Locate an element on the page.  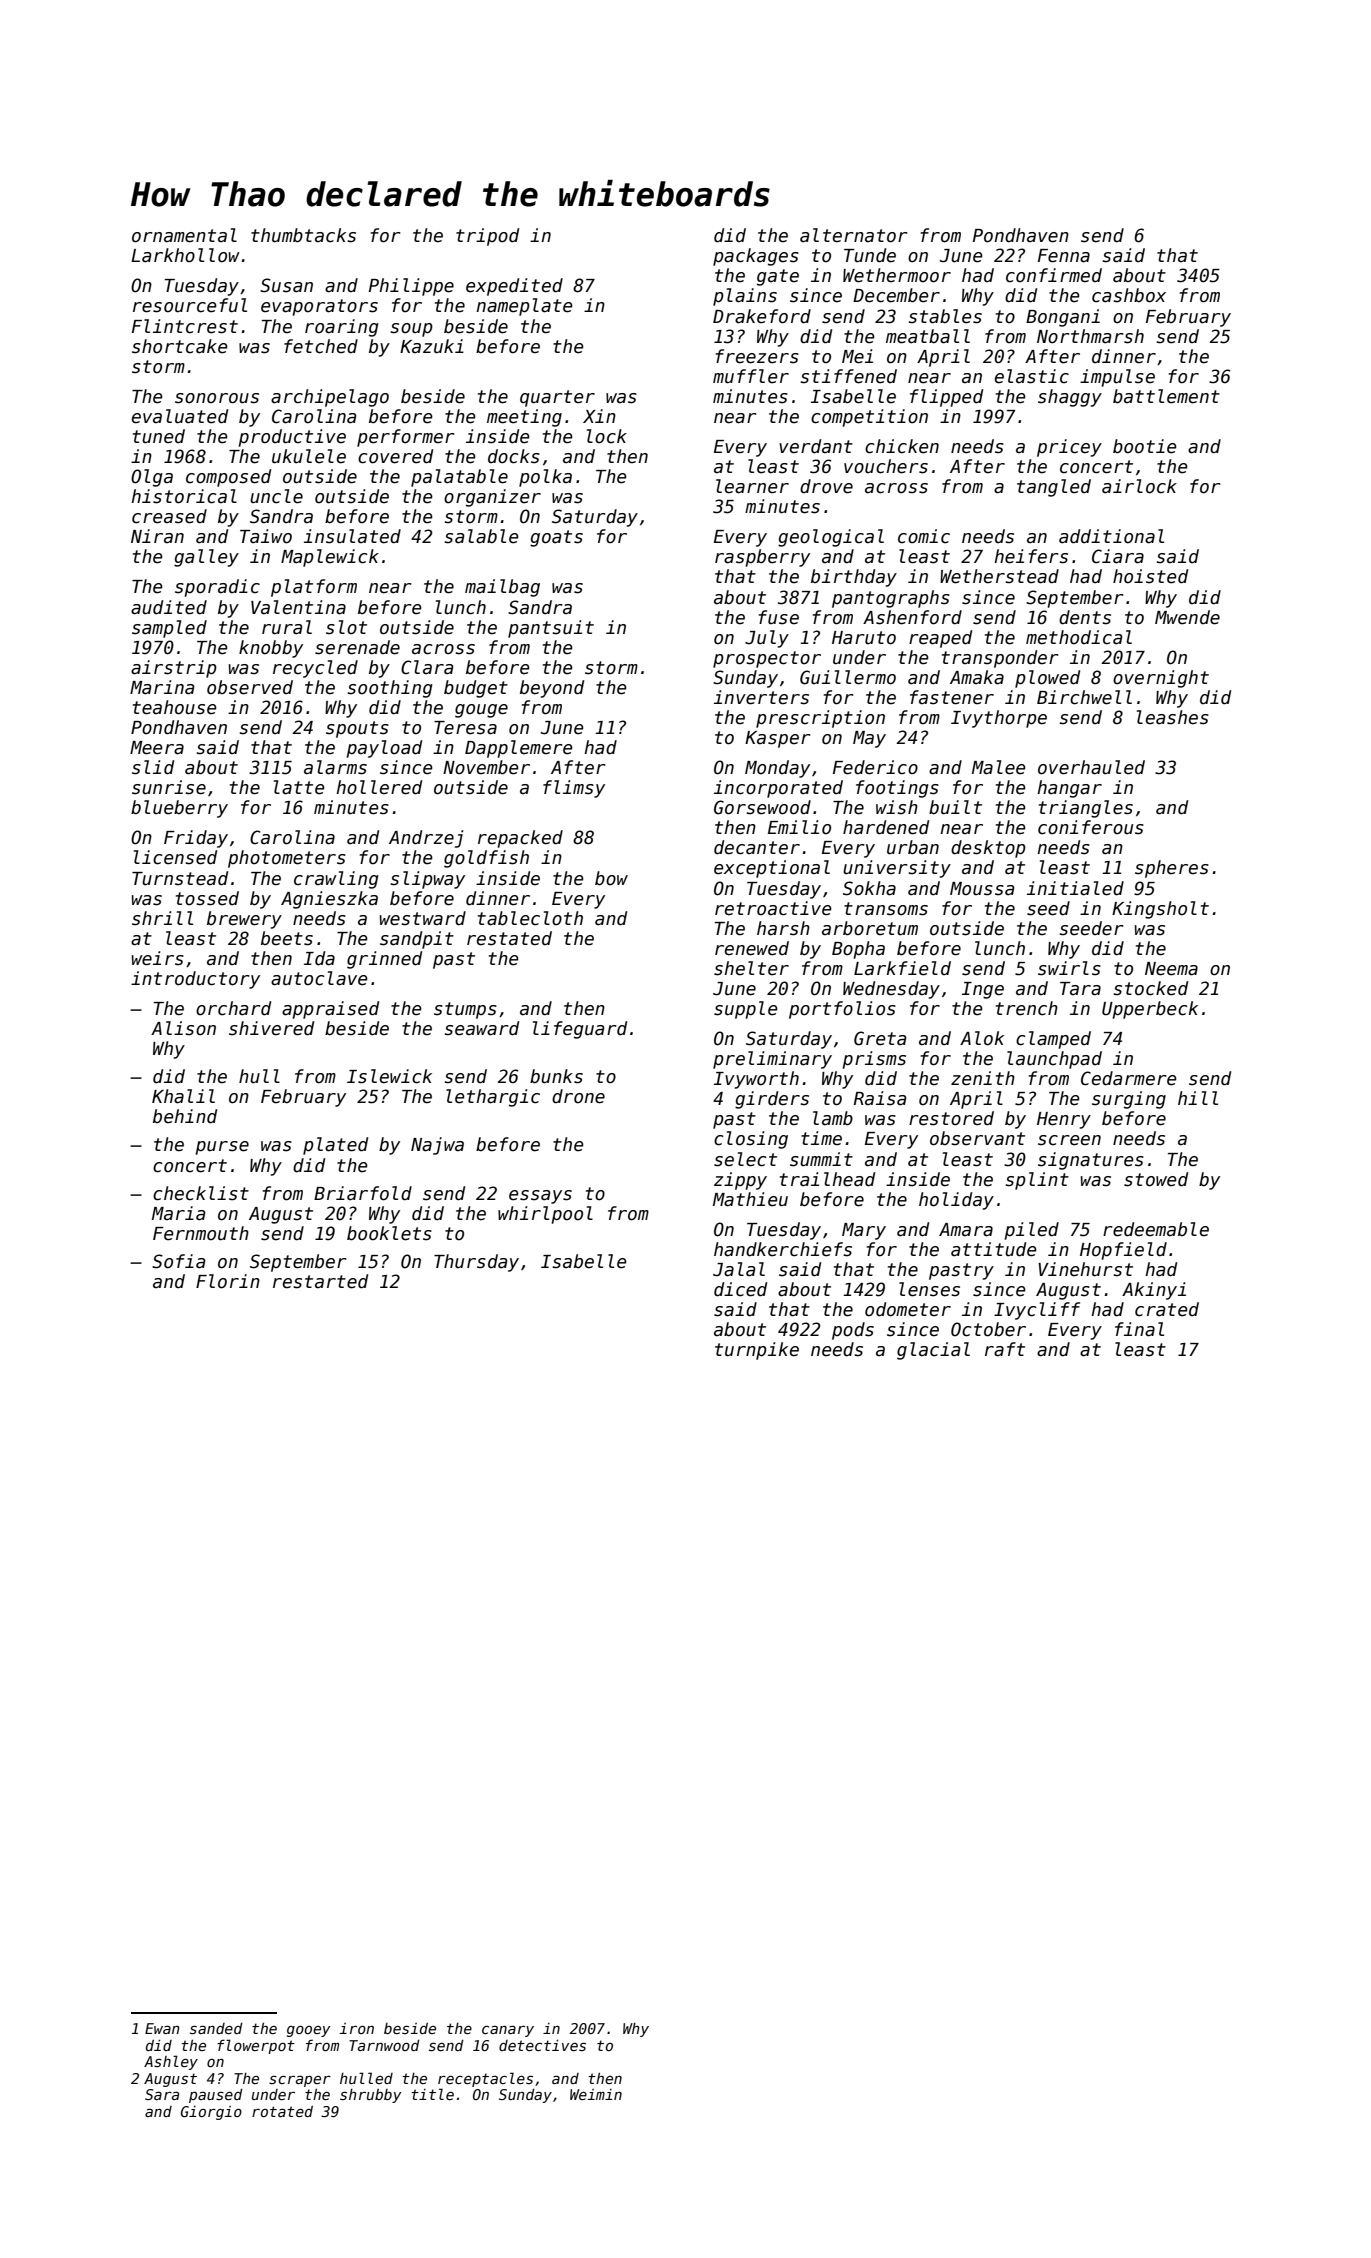
bootie is located at coordinates (1145, 446).
